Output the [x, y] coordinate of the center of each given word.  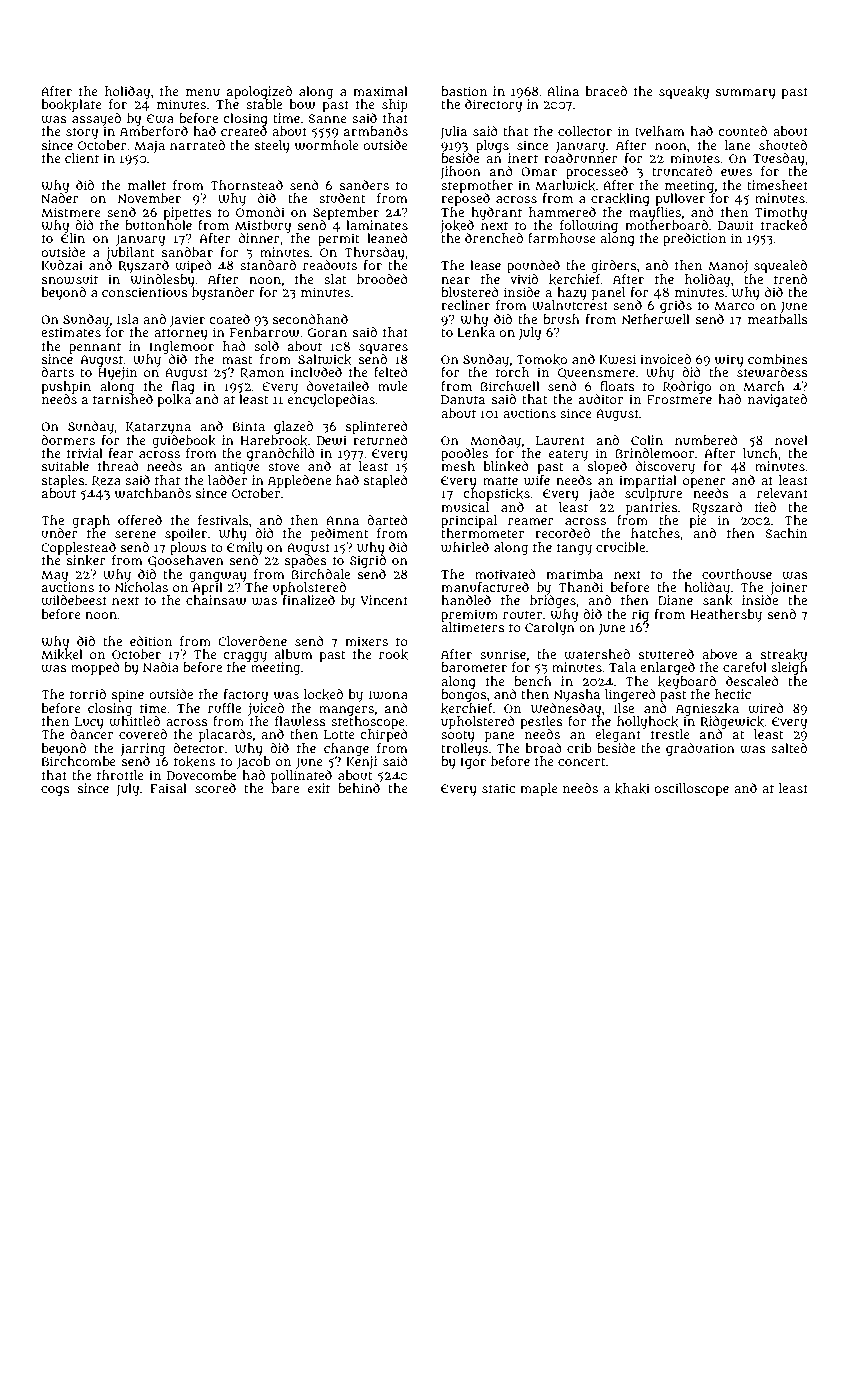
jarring [143, 749]
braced [606, 91]
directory [493, 105]
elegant [618, 736]
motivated [505, 574]
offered [140, 520]
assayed [96, 119]
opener [704, 483]
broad [544, 748]
